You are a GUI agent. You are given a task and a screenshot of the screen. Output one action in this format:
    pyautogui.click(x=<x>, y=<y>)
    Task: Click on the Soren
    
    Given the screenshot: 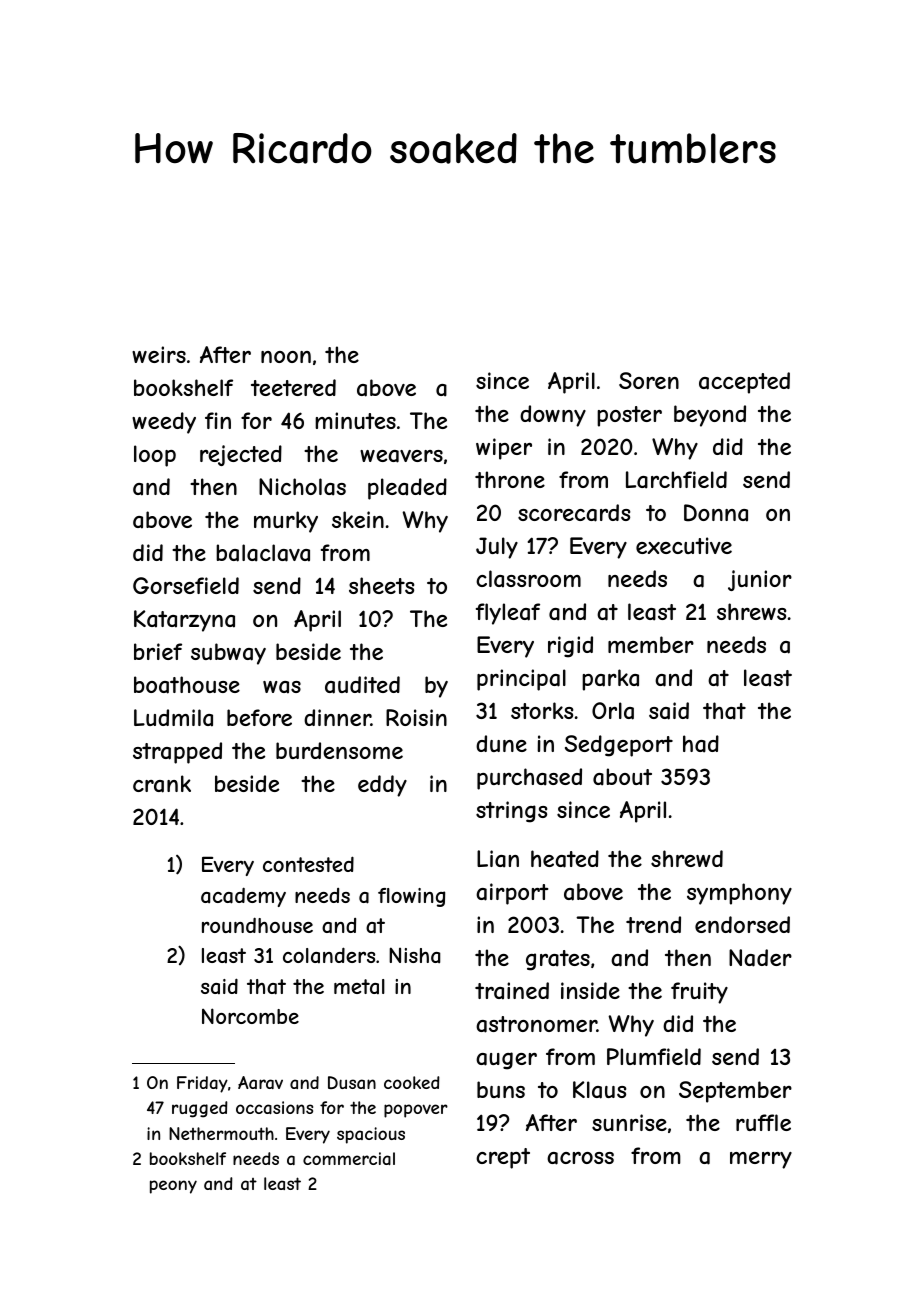 What is the action you would take?
    pyautogui.click(x=649, y=380)
